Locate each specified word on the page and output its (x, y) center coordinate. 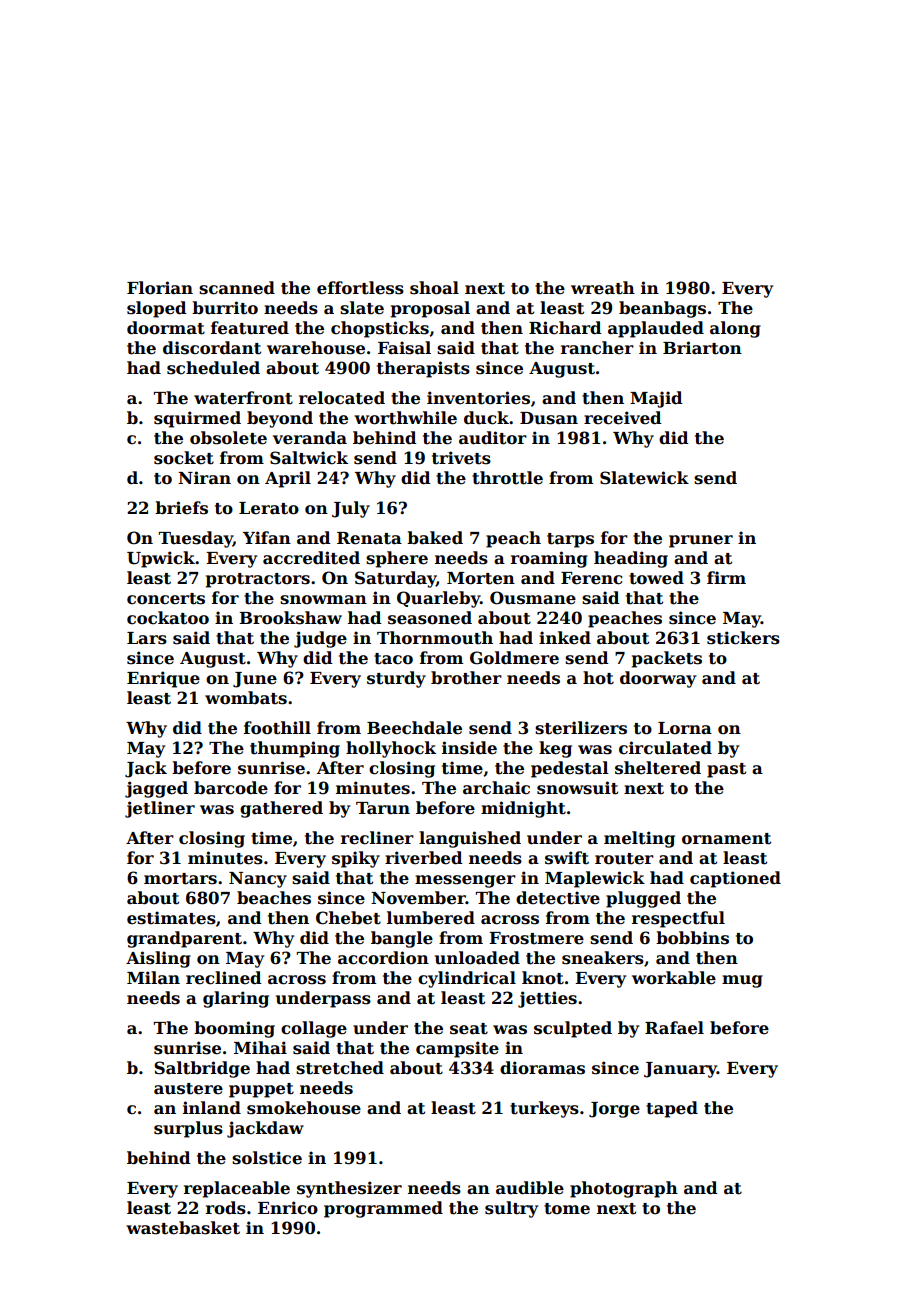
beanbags (662, 309)
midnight (523, 809)
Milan (153, 978)
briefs (181, 508)
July (351, 509)
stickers (743, 638)
